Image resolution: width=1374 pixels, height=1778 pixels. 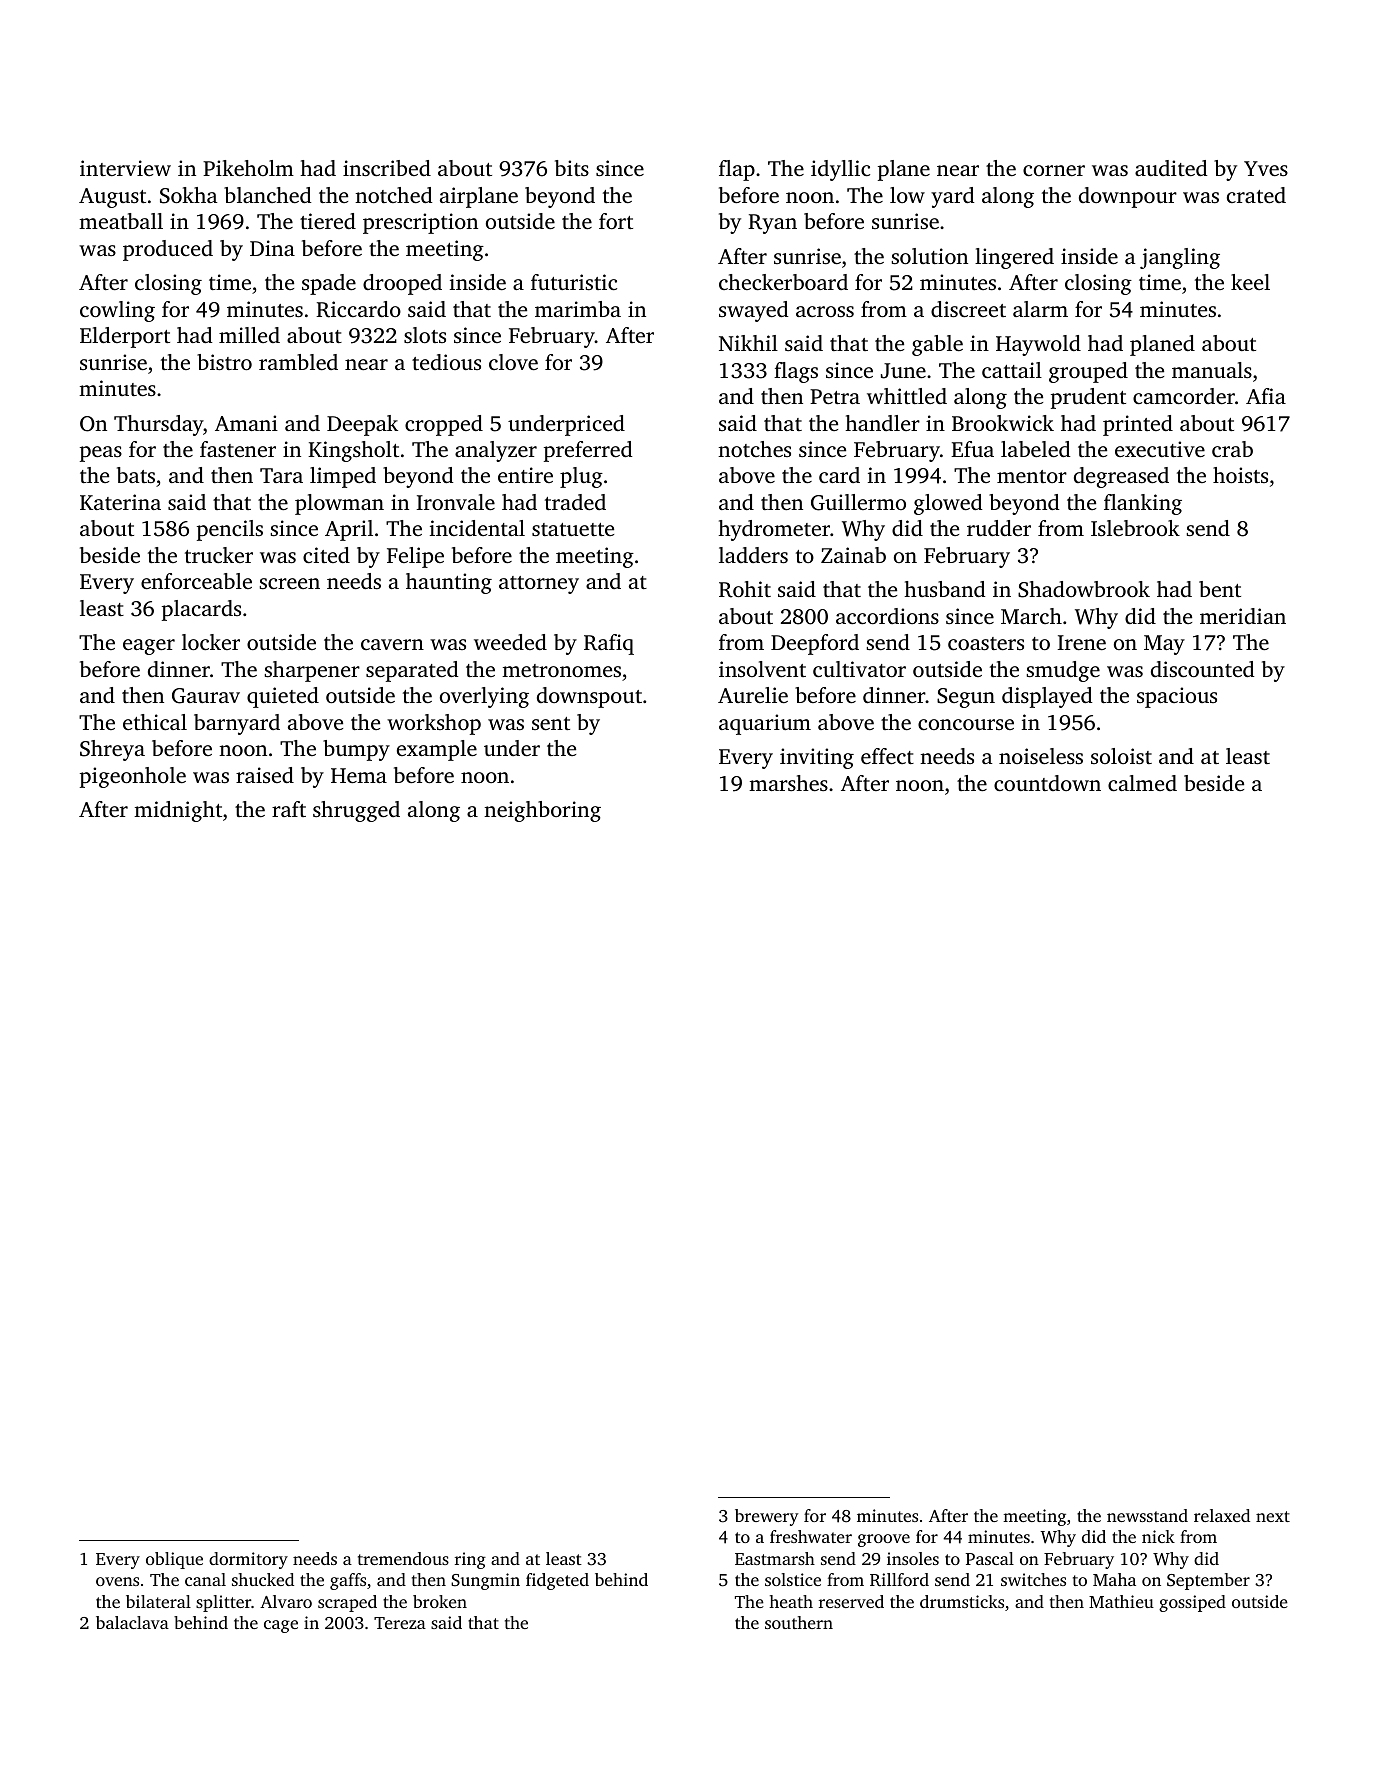 What do you see at coordinates (281, 1626) in the screenshot?
I see `cage` at bounding box center [281, 1626].
